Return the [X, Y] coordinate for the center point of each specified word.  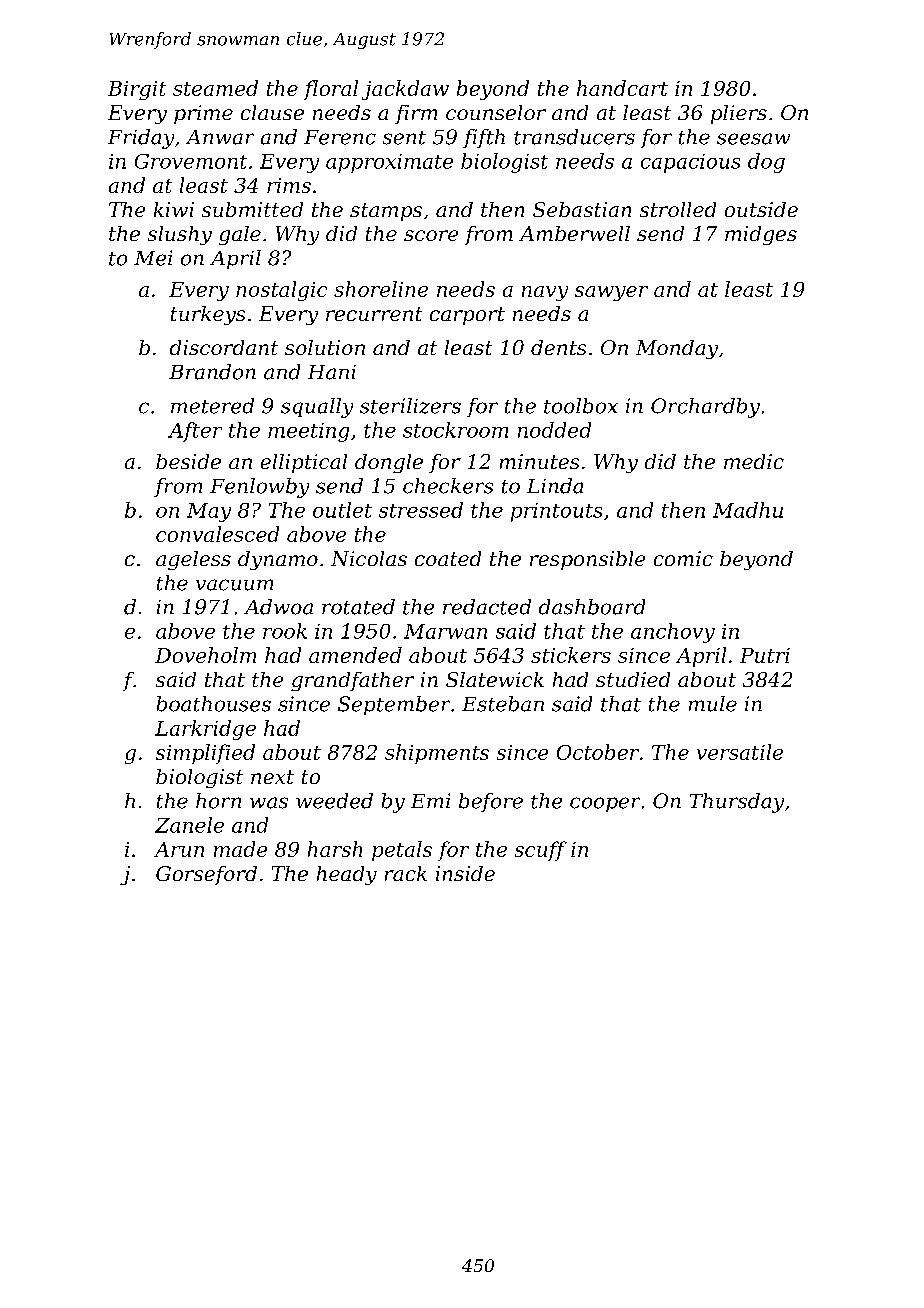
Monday [677, 349]
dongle [389, 463]
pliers [739, 114]
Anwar [220, 137]
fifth [484, 138]
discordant [224, 347]
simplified [205, 754]
